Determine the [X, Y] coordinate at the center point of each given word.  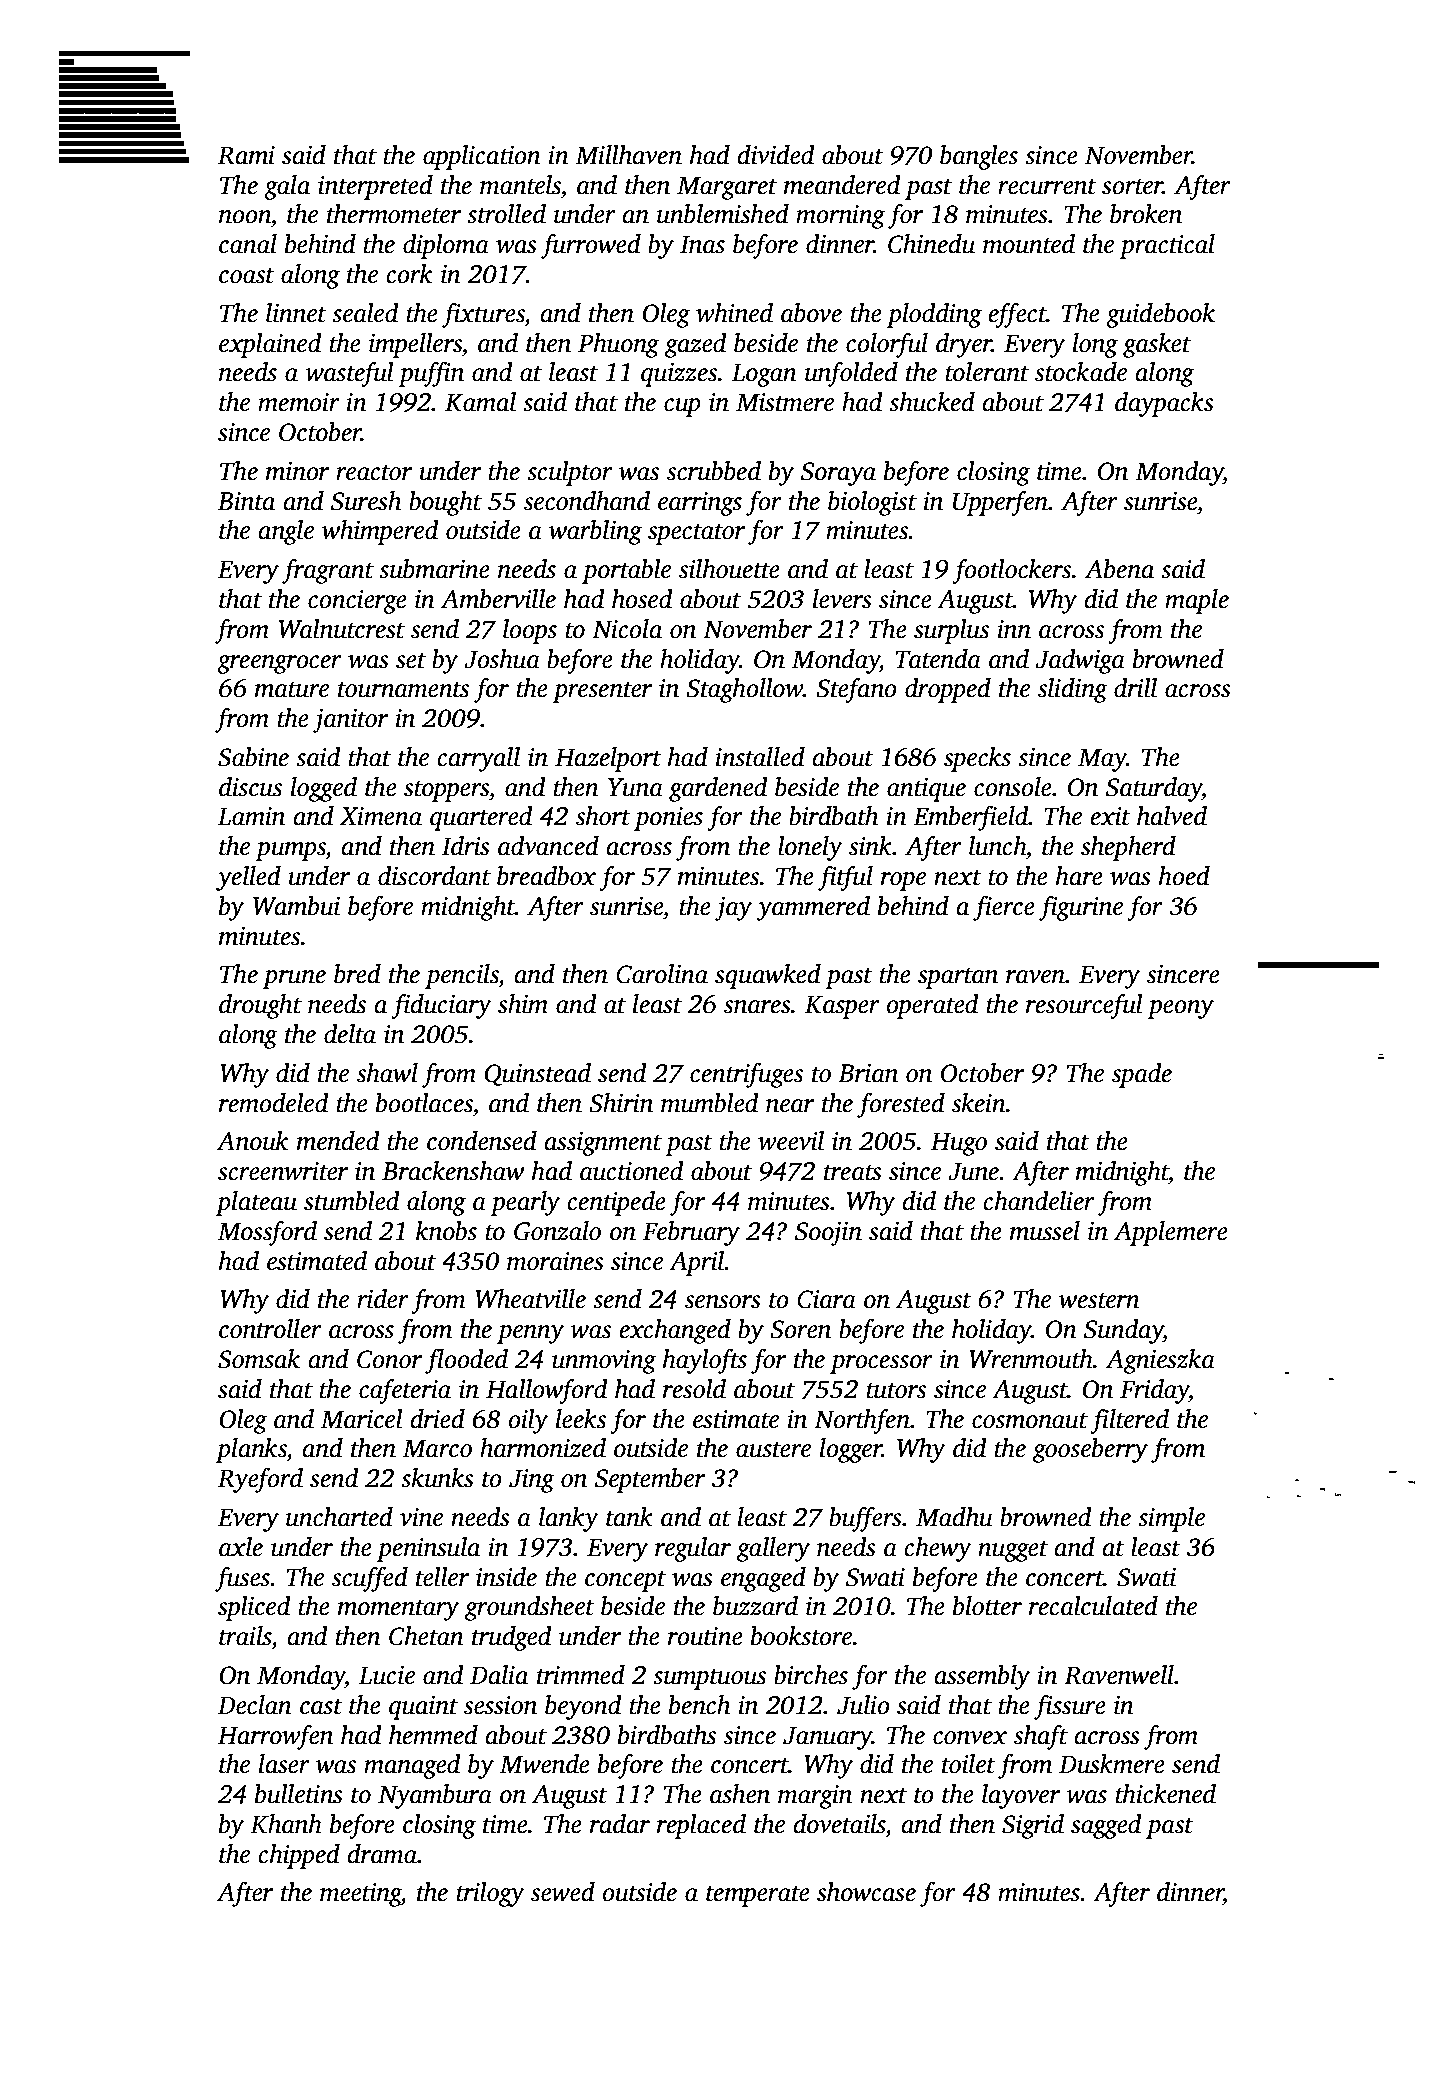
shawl [387, 1073]
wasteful [349, 374]
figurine [1081, 908]
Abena [1119, 569]
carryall [478, 759]
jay [733, 909]
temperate [758, 1896]
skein [979, 1103]
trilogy [490, 1894]
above [811, 313]
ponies [668, 819]
